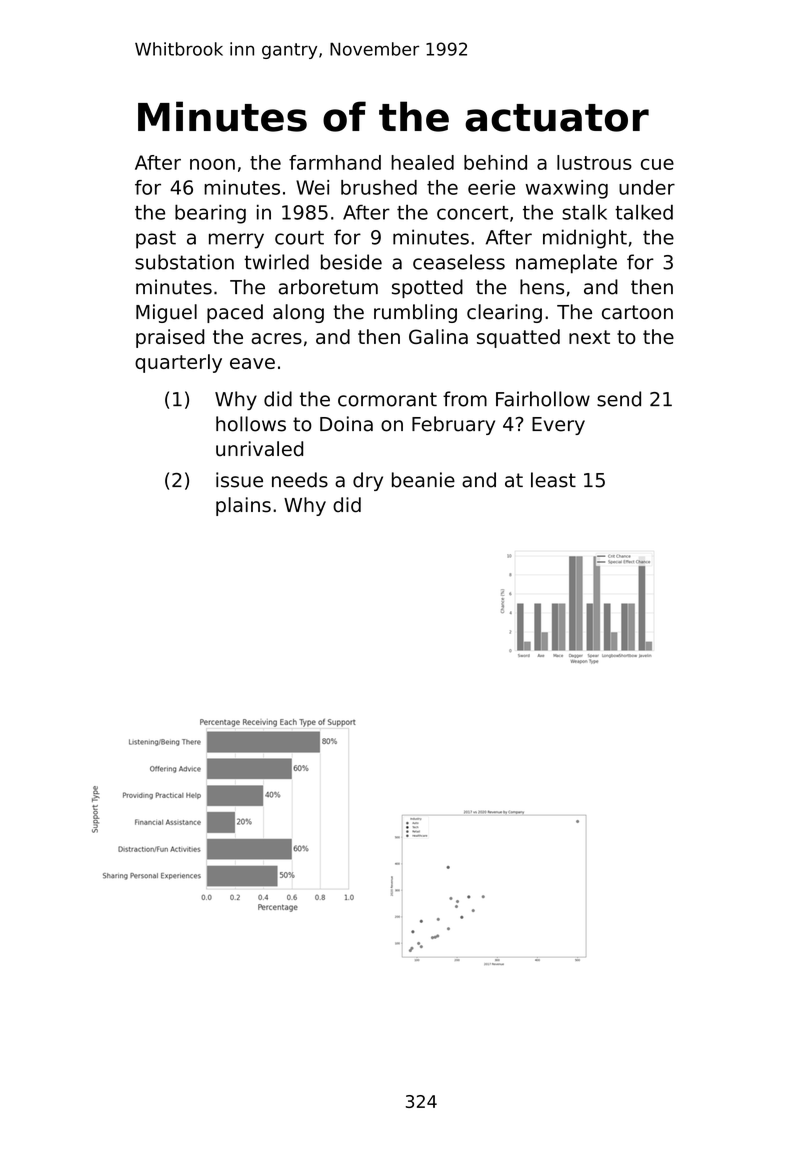  What do you see at coordinates (423, 480) in the document?
I see `beanie` at bounding box center [423, 480].
